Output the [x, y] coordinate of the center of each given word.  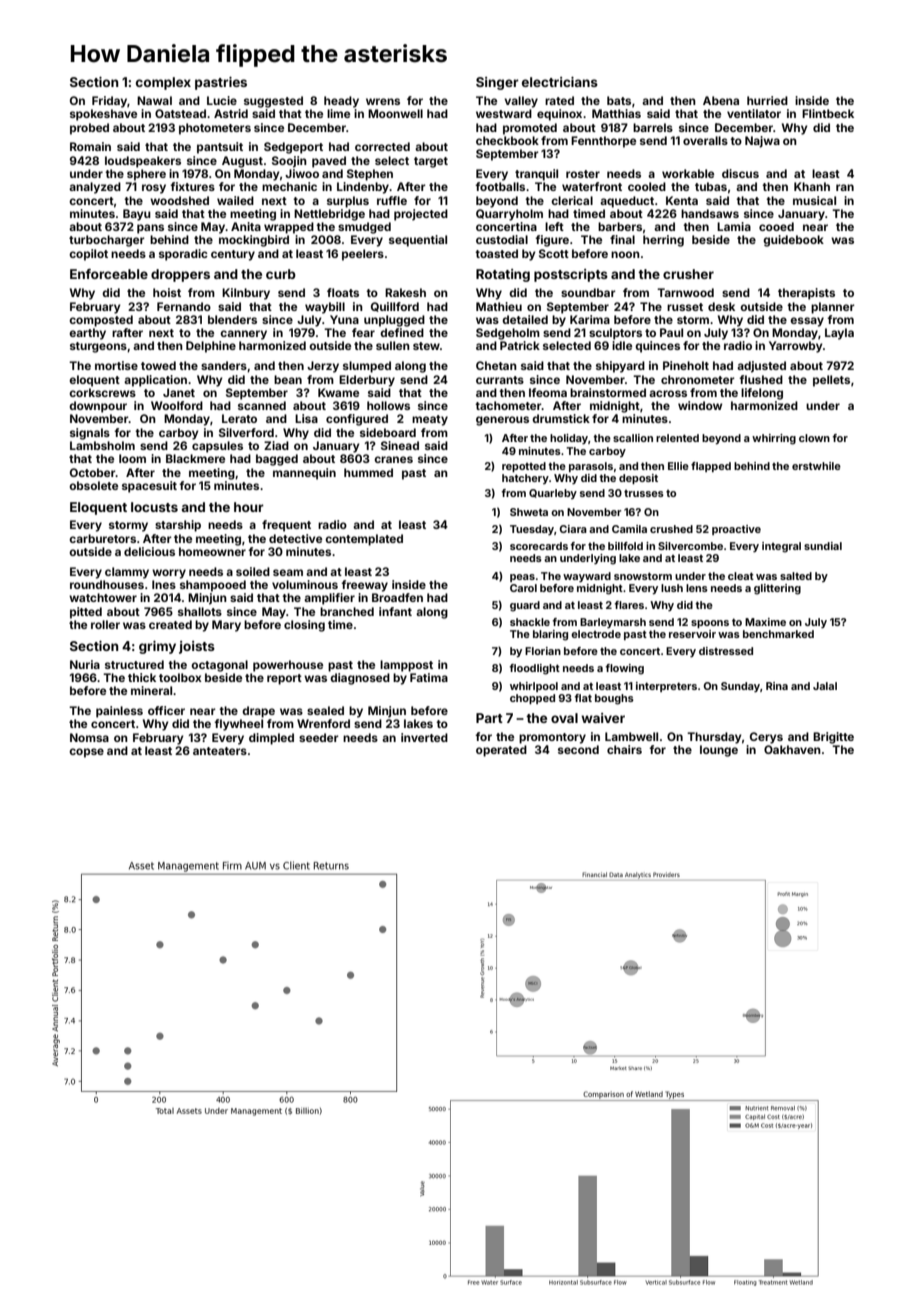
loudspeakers [143, 162]
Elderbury [367, 381]
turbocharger [107, 241]
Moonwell [395, 113]
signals [90, 434]
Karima [590, 319]
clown [814, 438]
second [578, 749]
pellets [831, 381]
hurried [767, 100]
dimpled [271, 739]
